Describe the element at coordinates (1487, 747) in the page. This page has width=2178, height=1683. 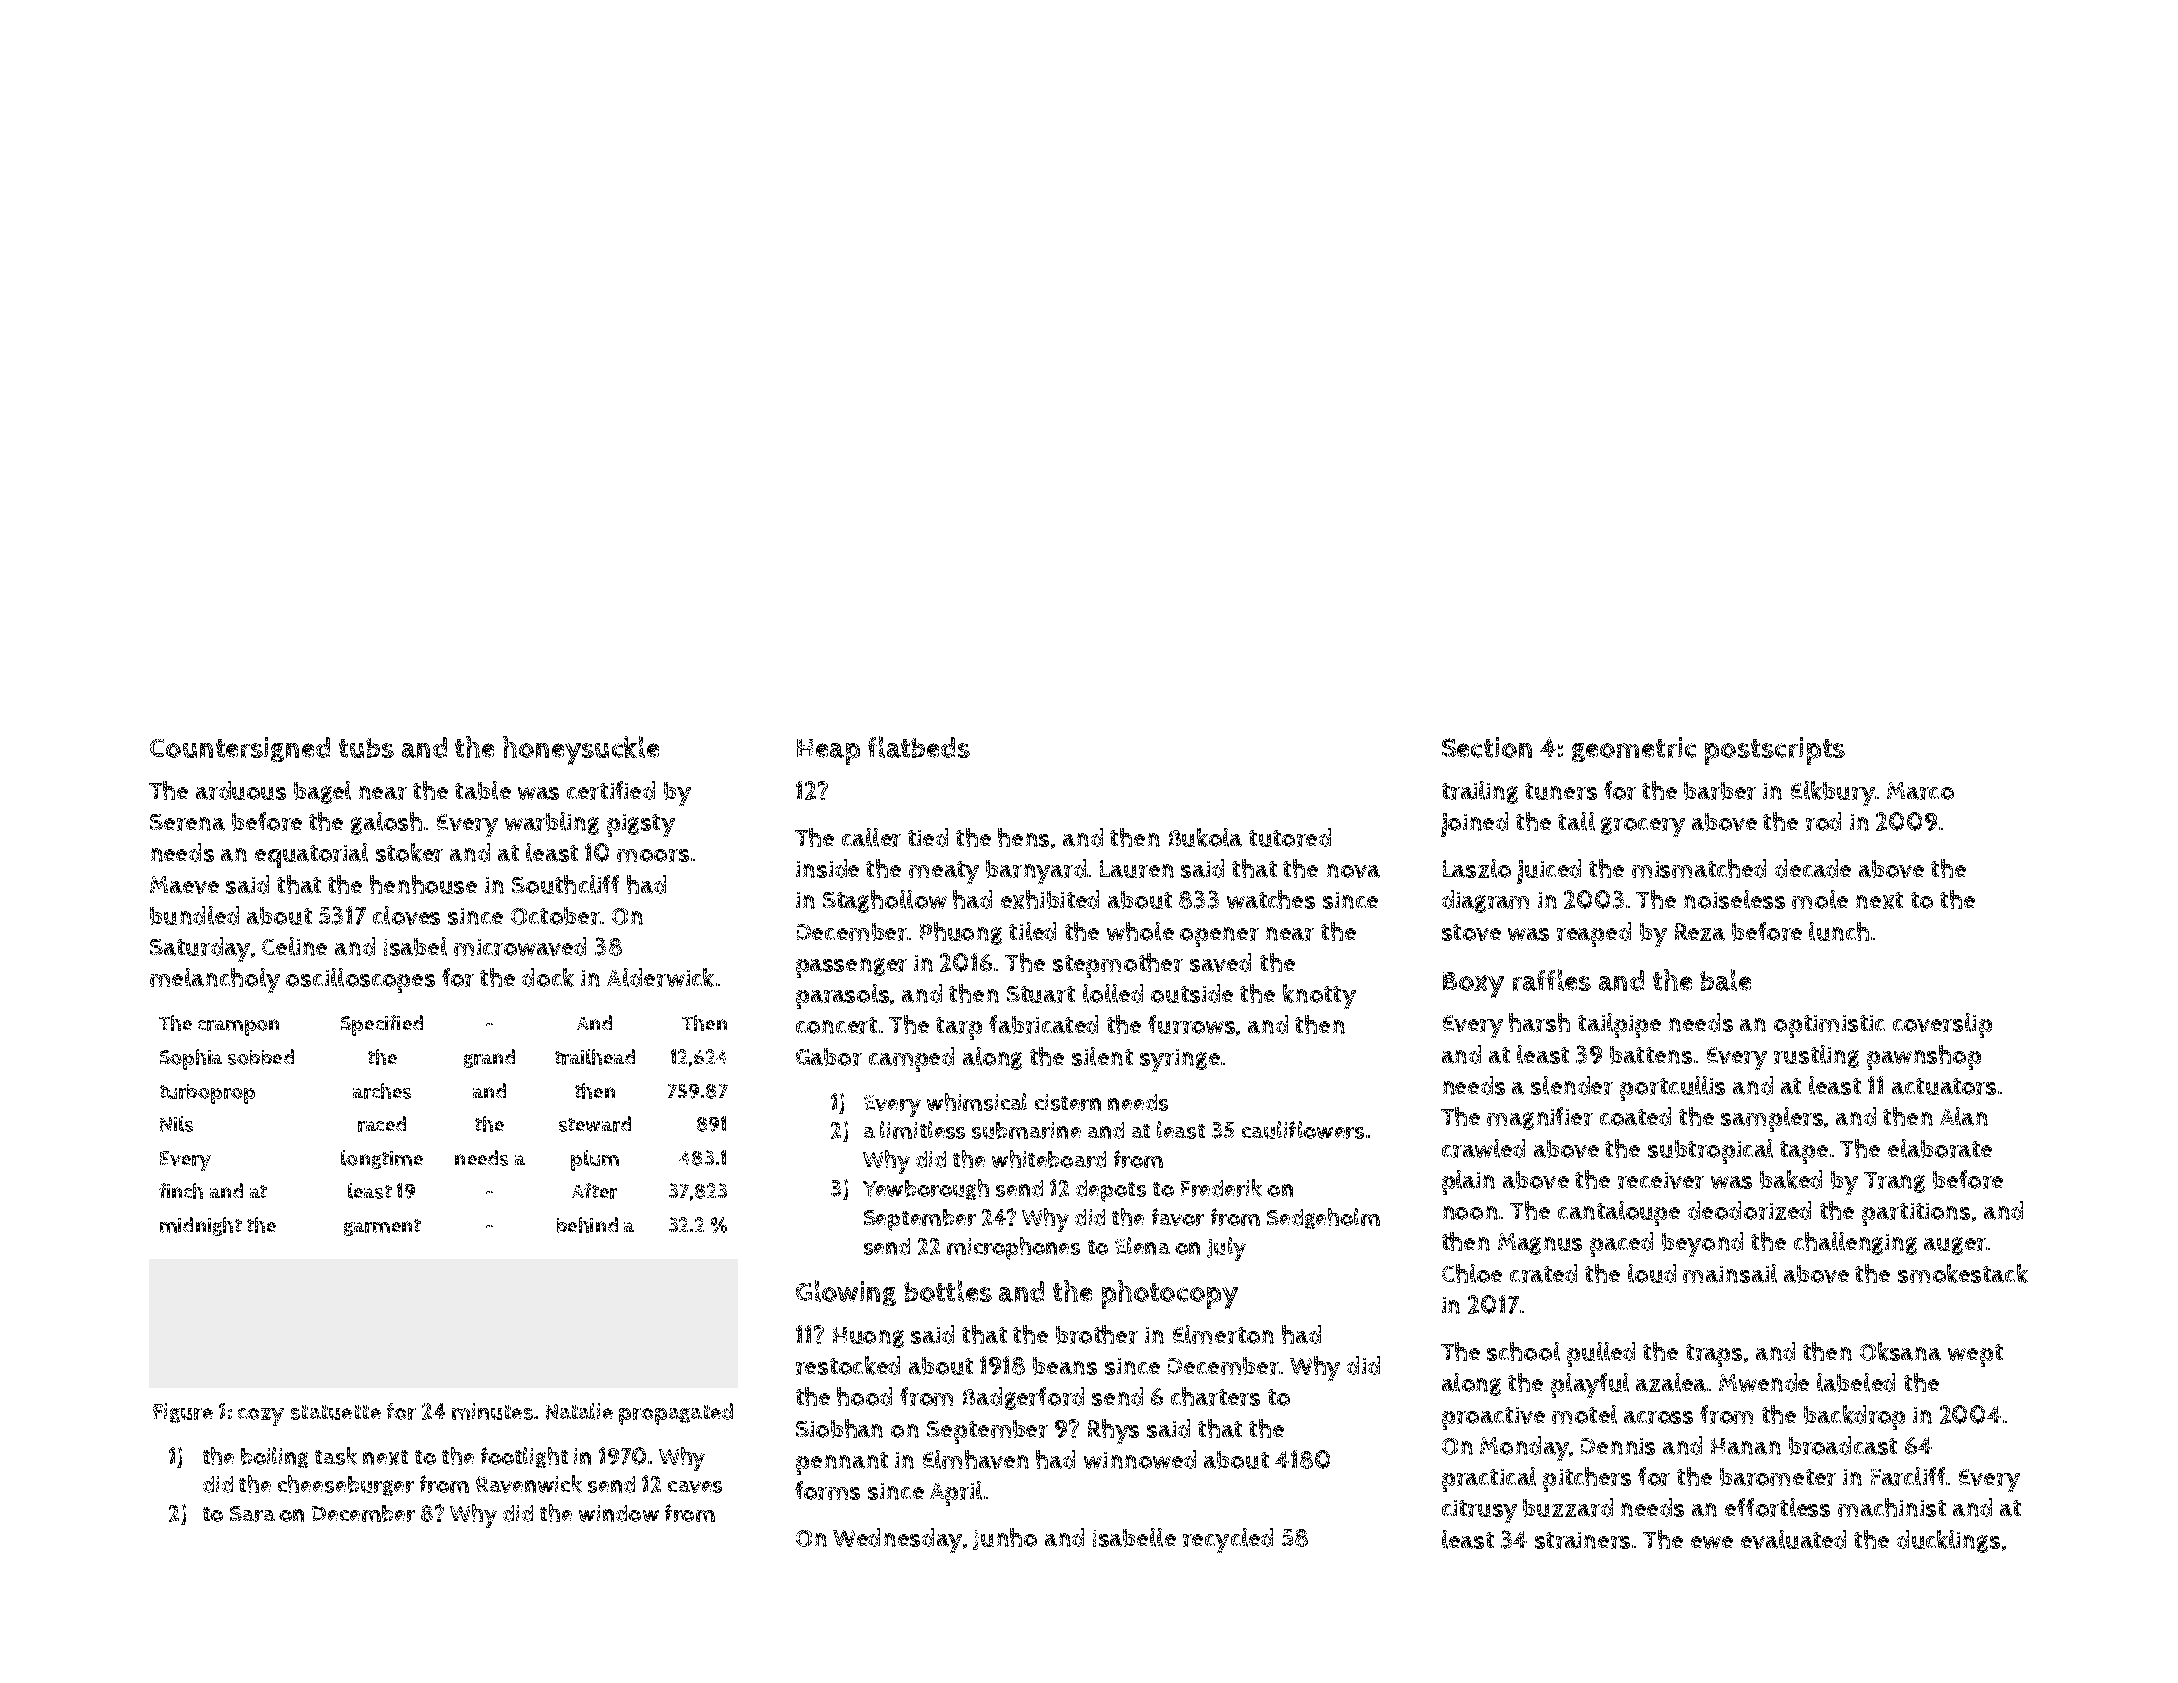
I see `Section` at that location.
